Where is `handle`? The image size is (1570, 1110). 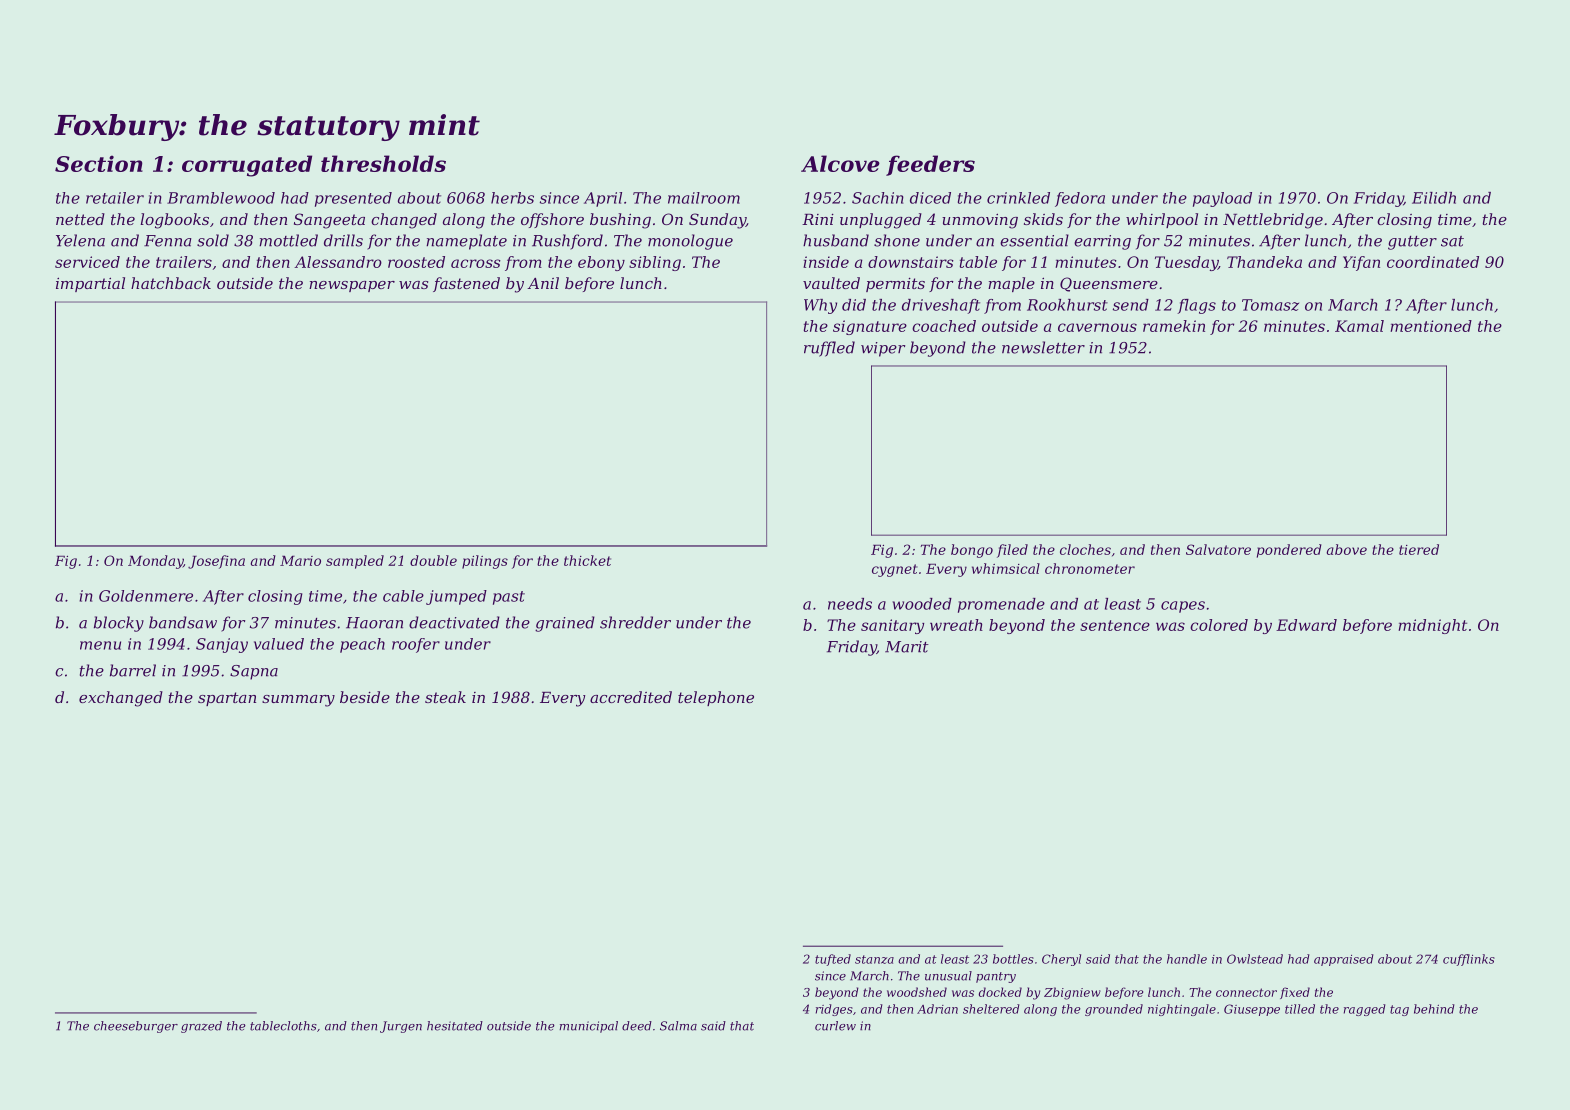 handle is located at coordinates (1187, 959).
